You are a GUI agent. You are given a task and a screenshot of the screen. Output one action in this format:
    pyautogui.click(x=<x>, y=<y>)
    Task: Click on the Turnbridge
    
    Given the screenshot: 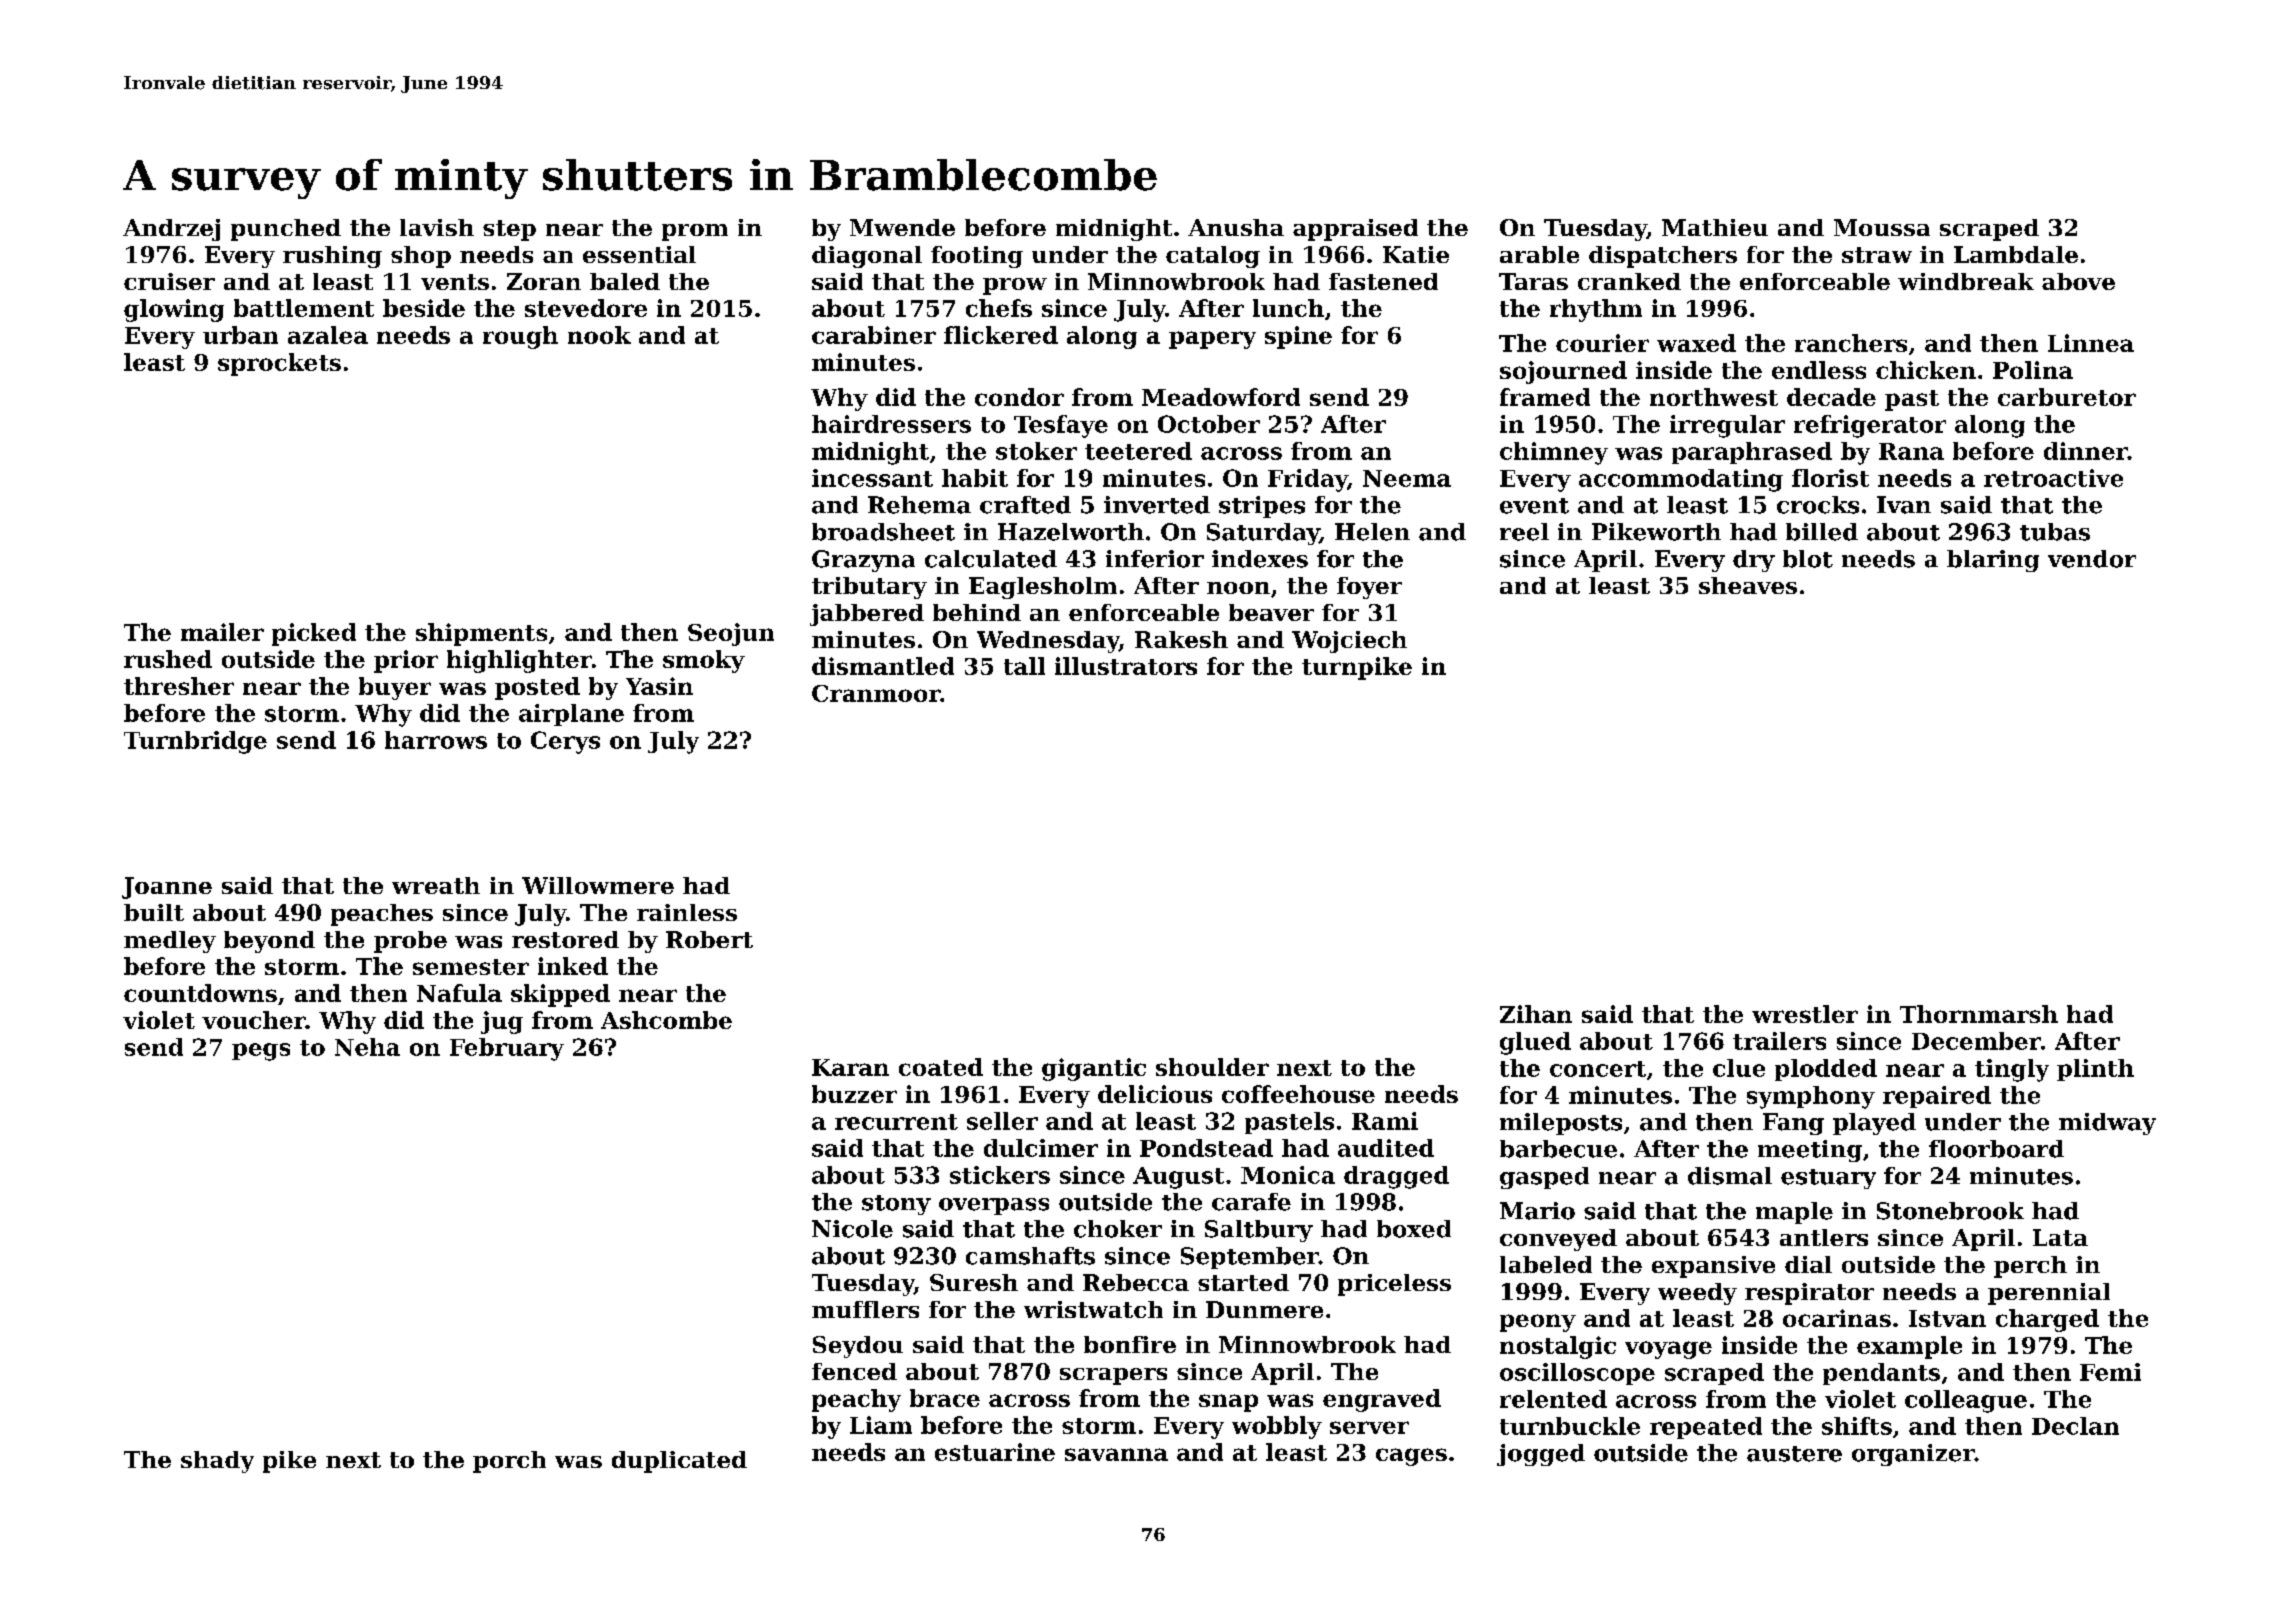 What is the action you would take?
    pyautogui.click(x=195, y=742)
